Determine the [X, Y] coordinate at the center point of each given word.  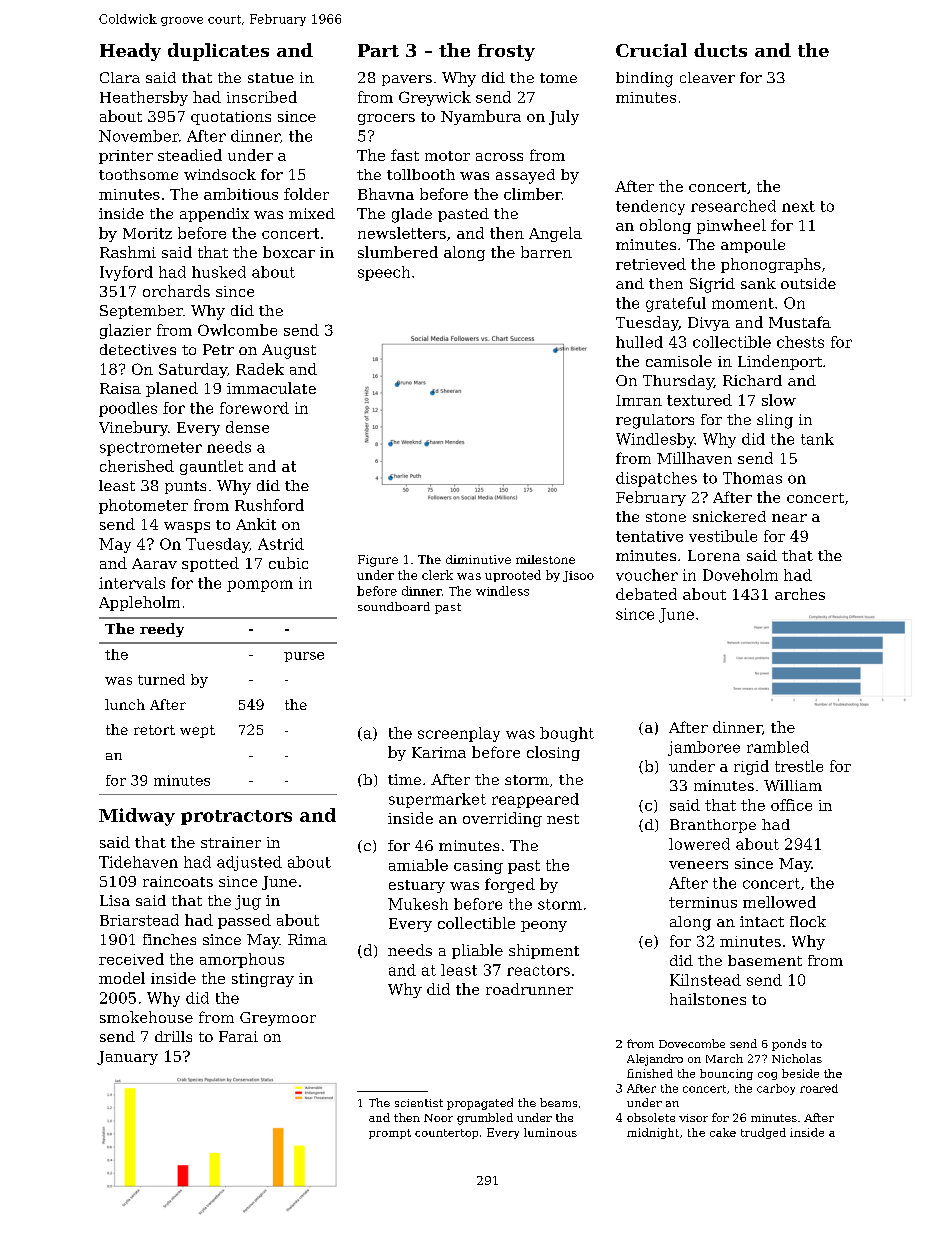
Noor [438, 1118]
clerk [437, 575]
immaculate [271, 388]
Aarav [154, 563]
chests [800, 342]
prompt [390, 1134]
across [499, 157]
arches [800, 594]
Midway [137, 817]
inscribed [262, 97]
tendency [650, 207]
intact [762, 921]
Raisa [120, 388]
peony [544, 926]
